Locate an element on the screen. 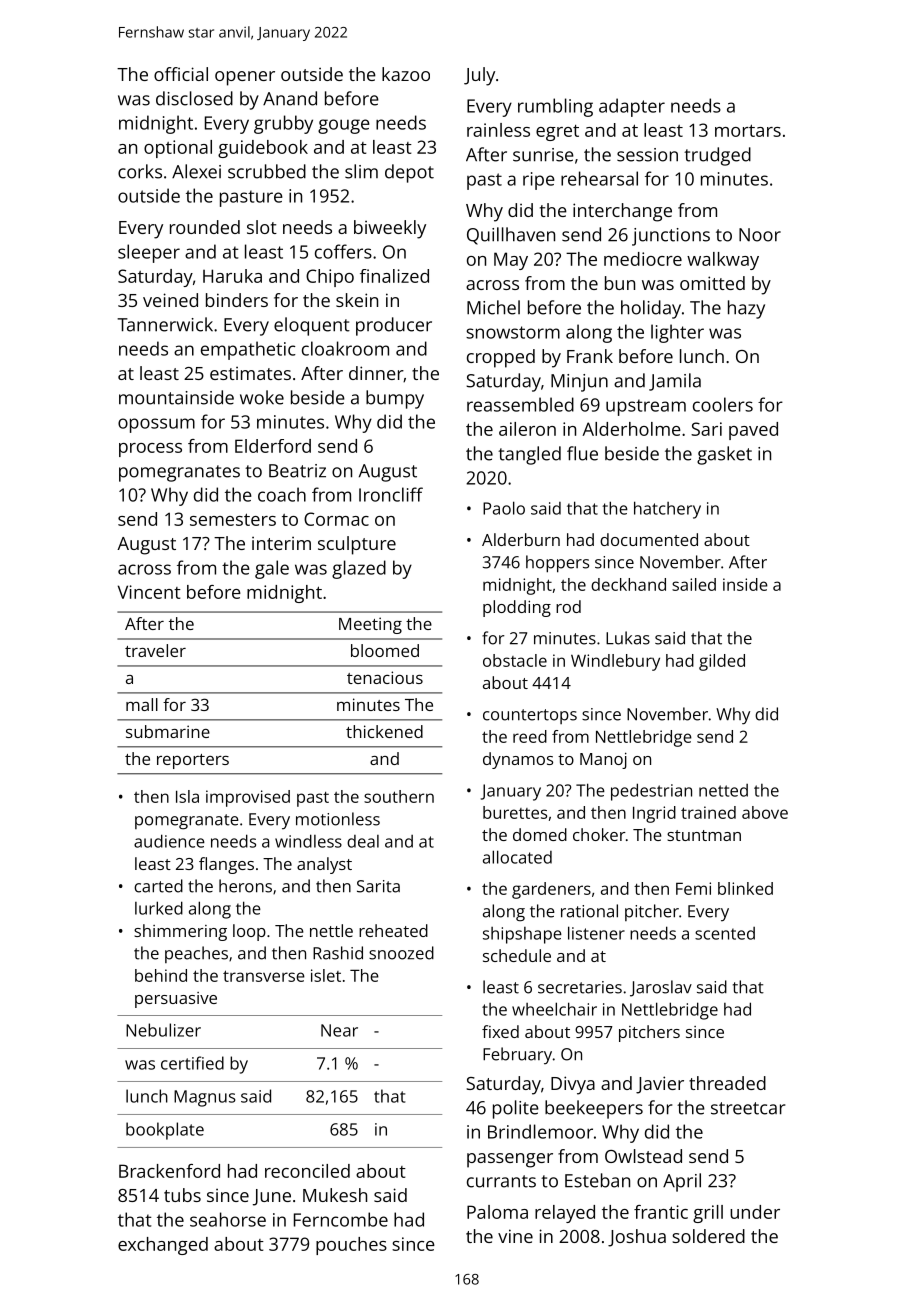 The image size is (908, 1316). polite is located at coordinates (516, 1109).
